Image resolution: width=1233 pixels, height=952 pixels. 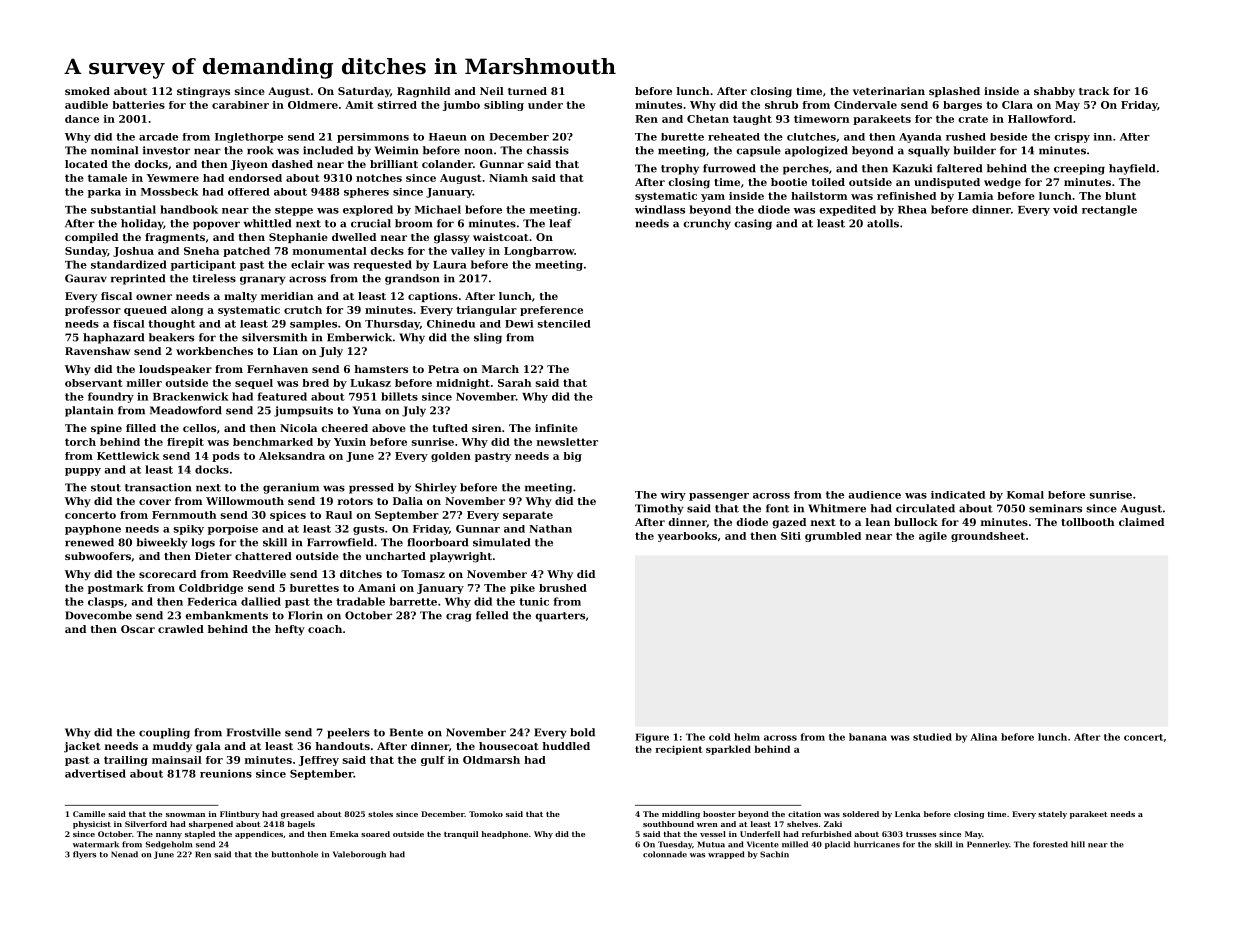 I want to click on Saturday, so click(x=364, y=92).
